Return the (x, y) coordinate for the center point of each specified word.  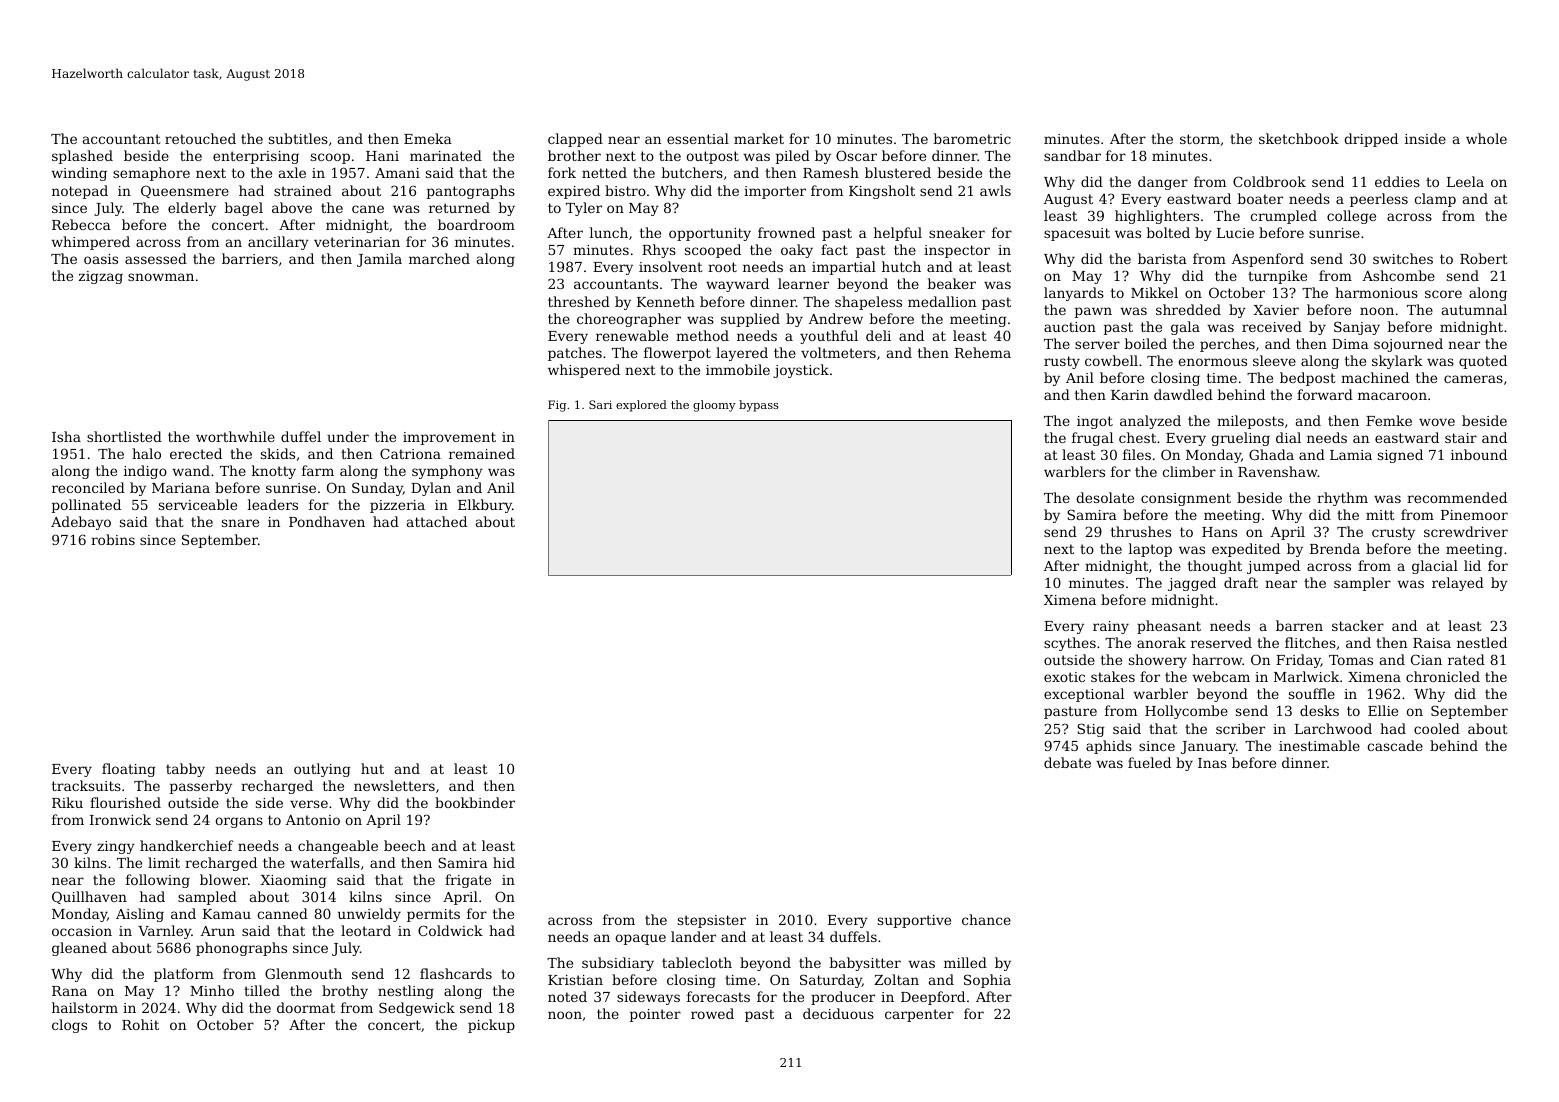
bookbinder (475, 802)
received (1272, 326)
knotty (274, 472)
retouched (200, 138)
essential (698, 138)
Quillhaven (89, 897)
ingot (1095, 422)
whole (1486, 138)
